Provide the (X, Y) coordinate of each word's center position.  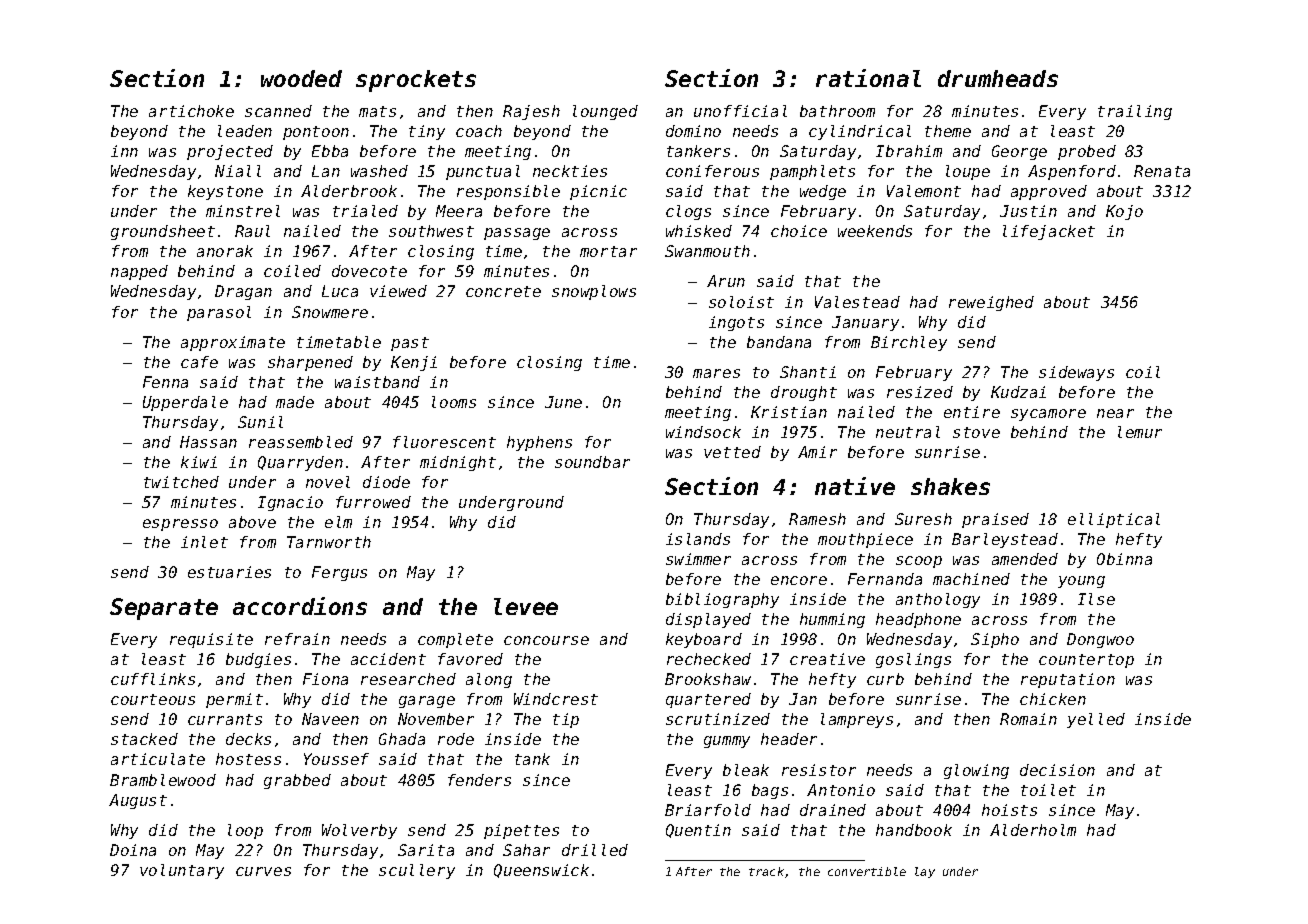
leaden (245, 131)
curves (263, 871)
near (1115, 413)
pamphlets (812, 172)
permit (234, 700)
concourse (546, 640)
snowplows (594, 292)
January (865, 323)
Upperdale (185, 403)
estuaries (229, 572)
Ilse (1096, 599)
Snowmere (330, 312)
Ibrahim (909, 151)
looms (454, 402)
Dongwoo (1100, 640)
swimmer (698, 559)
